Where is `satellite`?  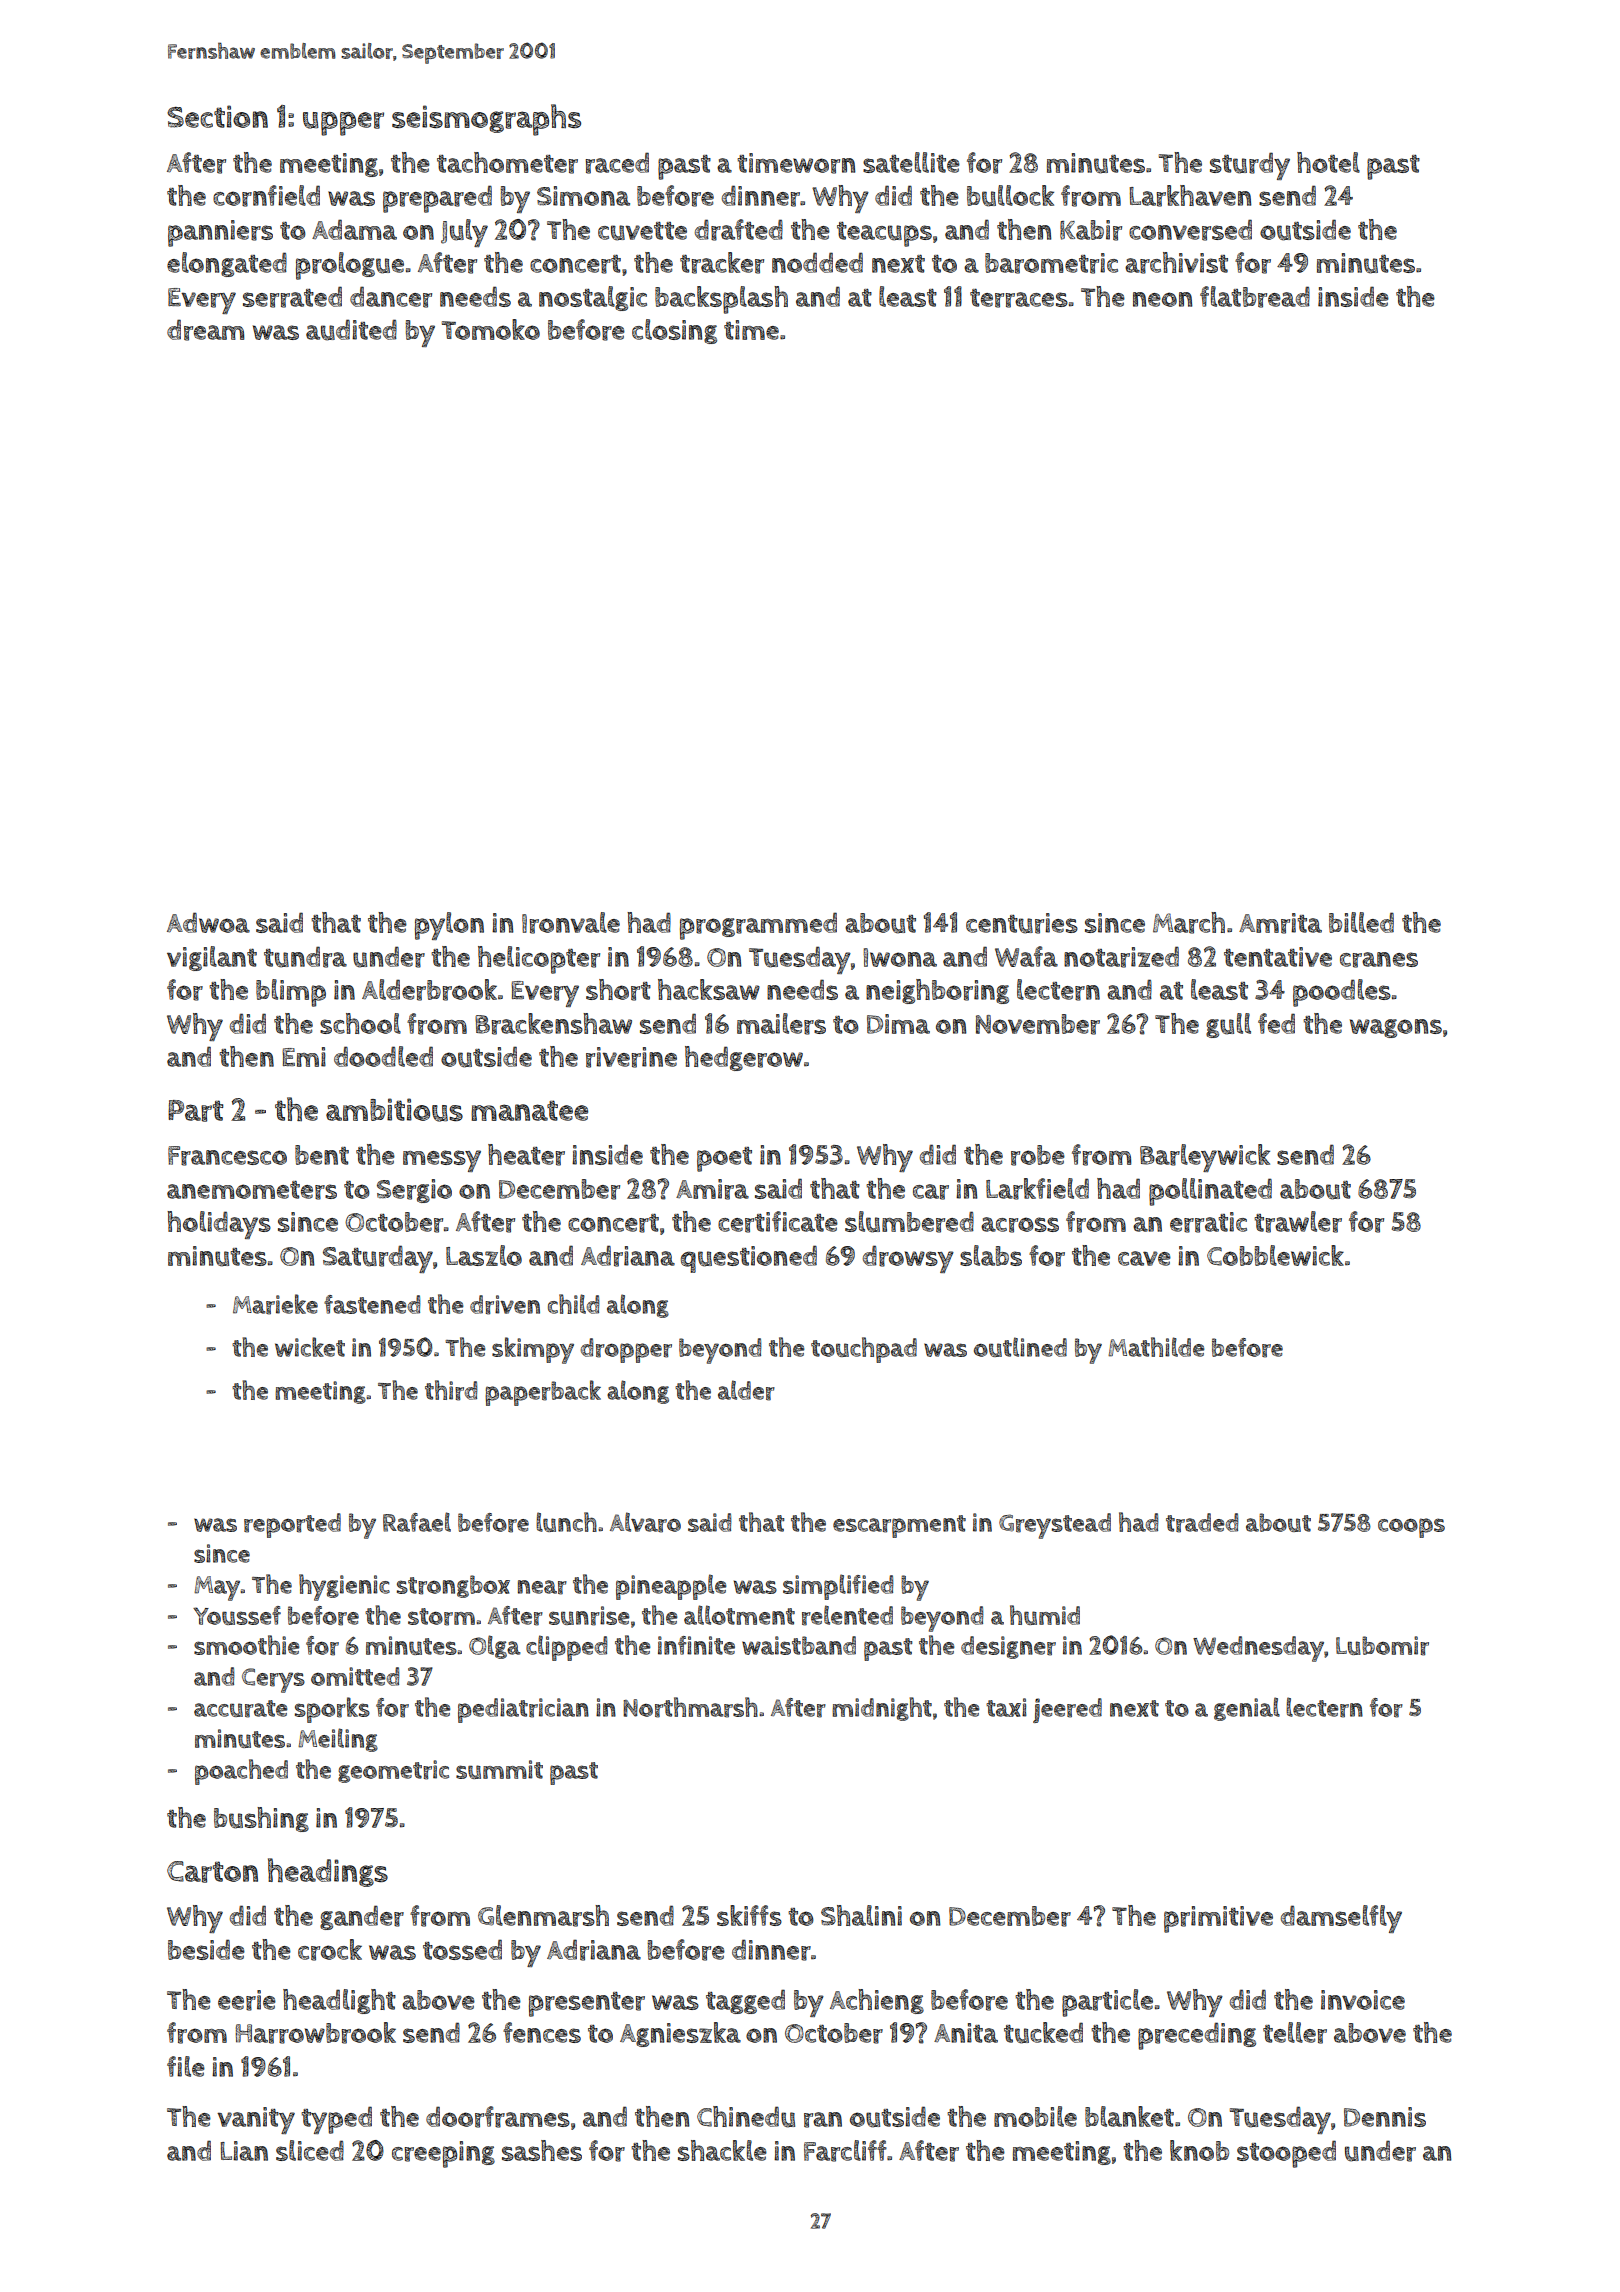 satellite is located at coordinates (911, 162).
